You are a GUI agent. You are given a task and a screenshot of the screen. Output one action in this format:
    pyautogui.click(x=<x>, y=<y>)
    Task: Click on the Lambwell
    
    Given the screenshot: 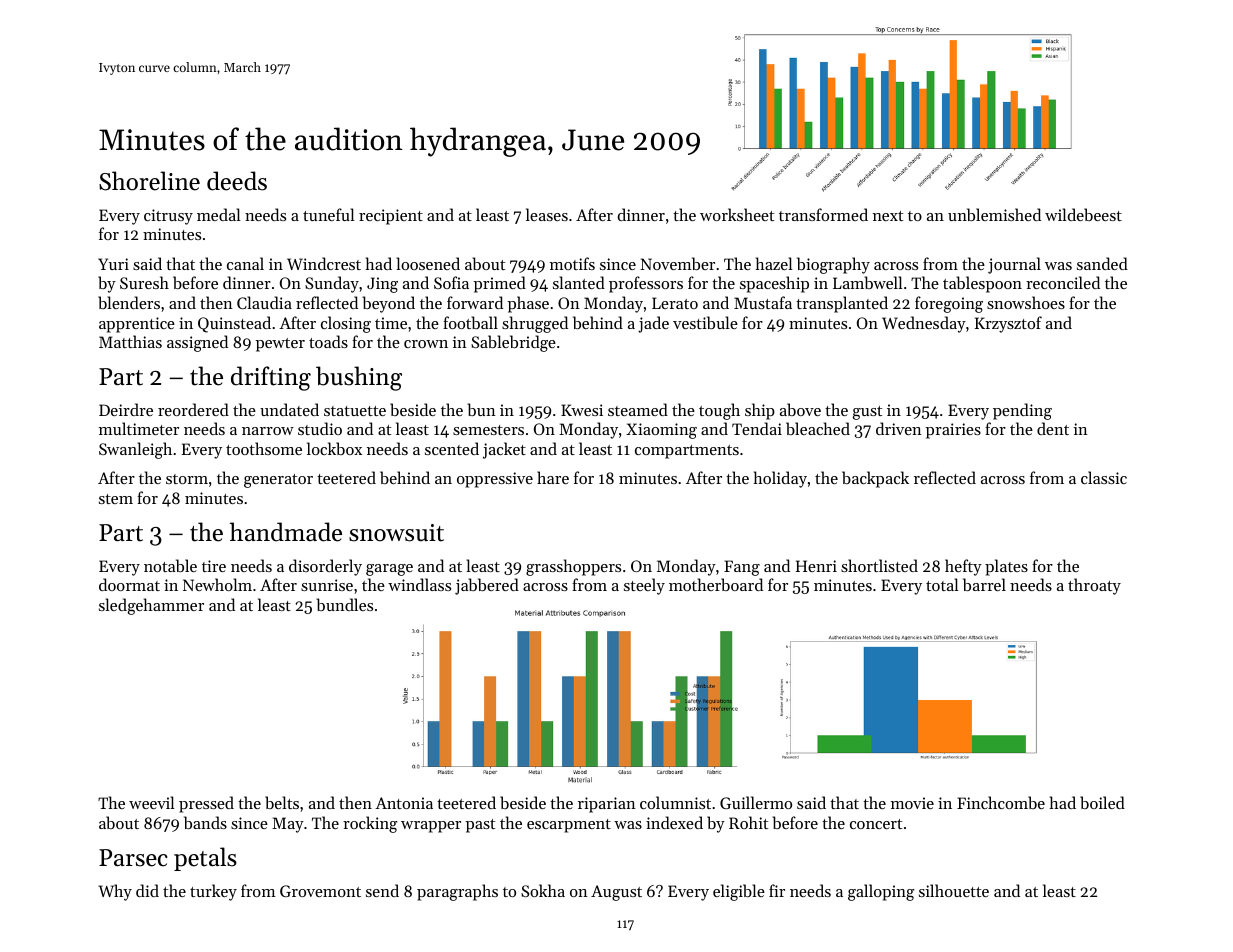 What is the action you would take?
    pyautogui.click(x=868, y=282)
